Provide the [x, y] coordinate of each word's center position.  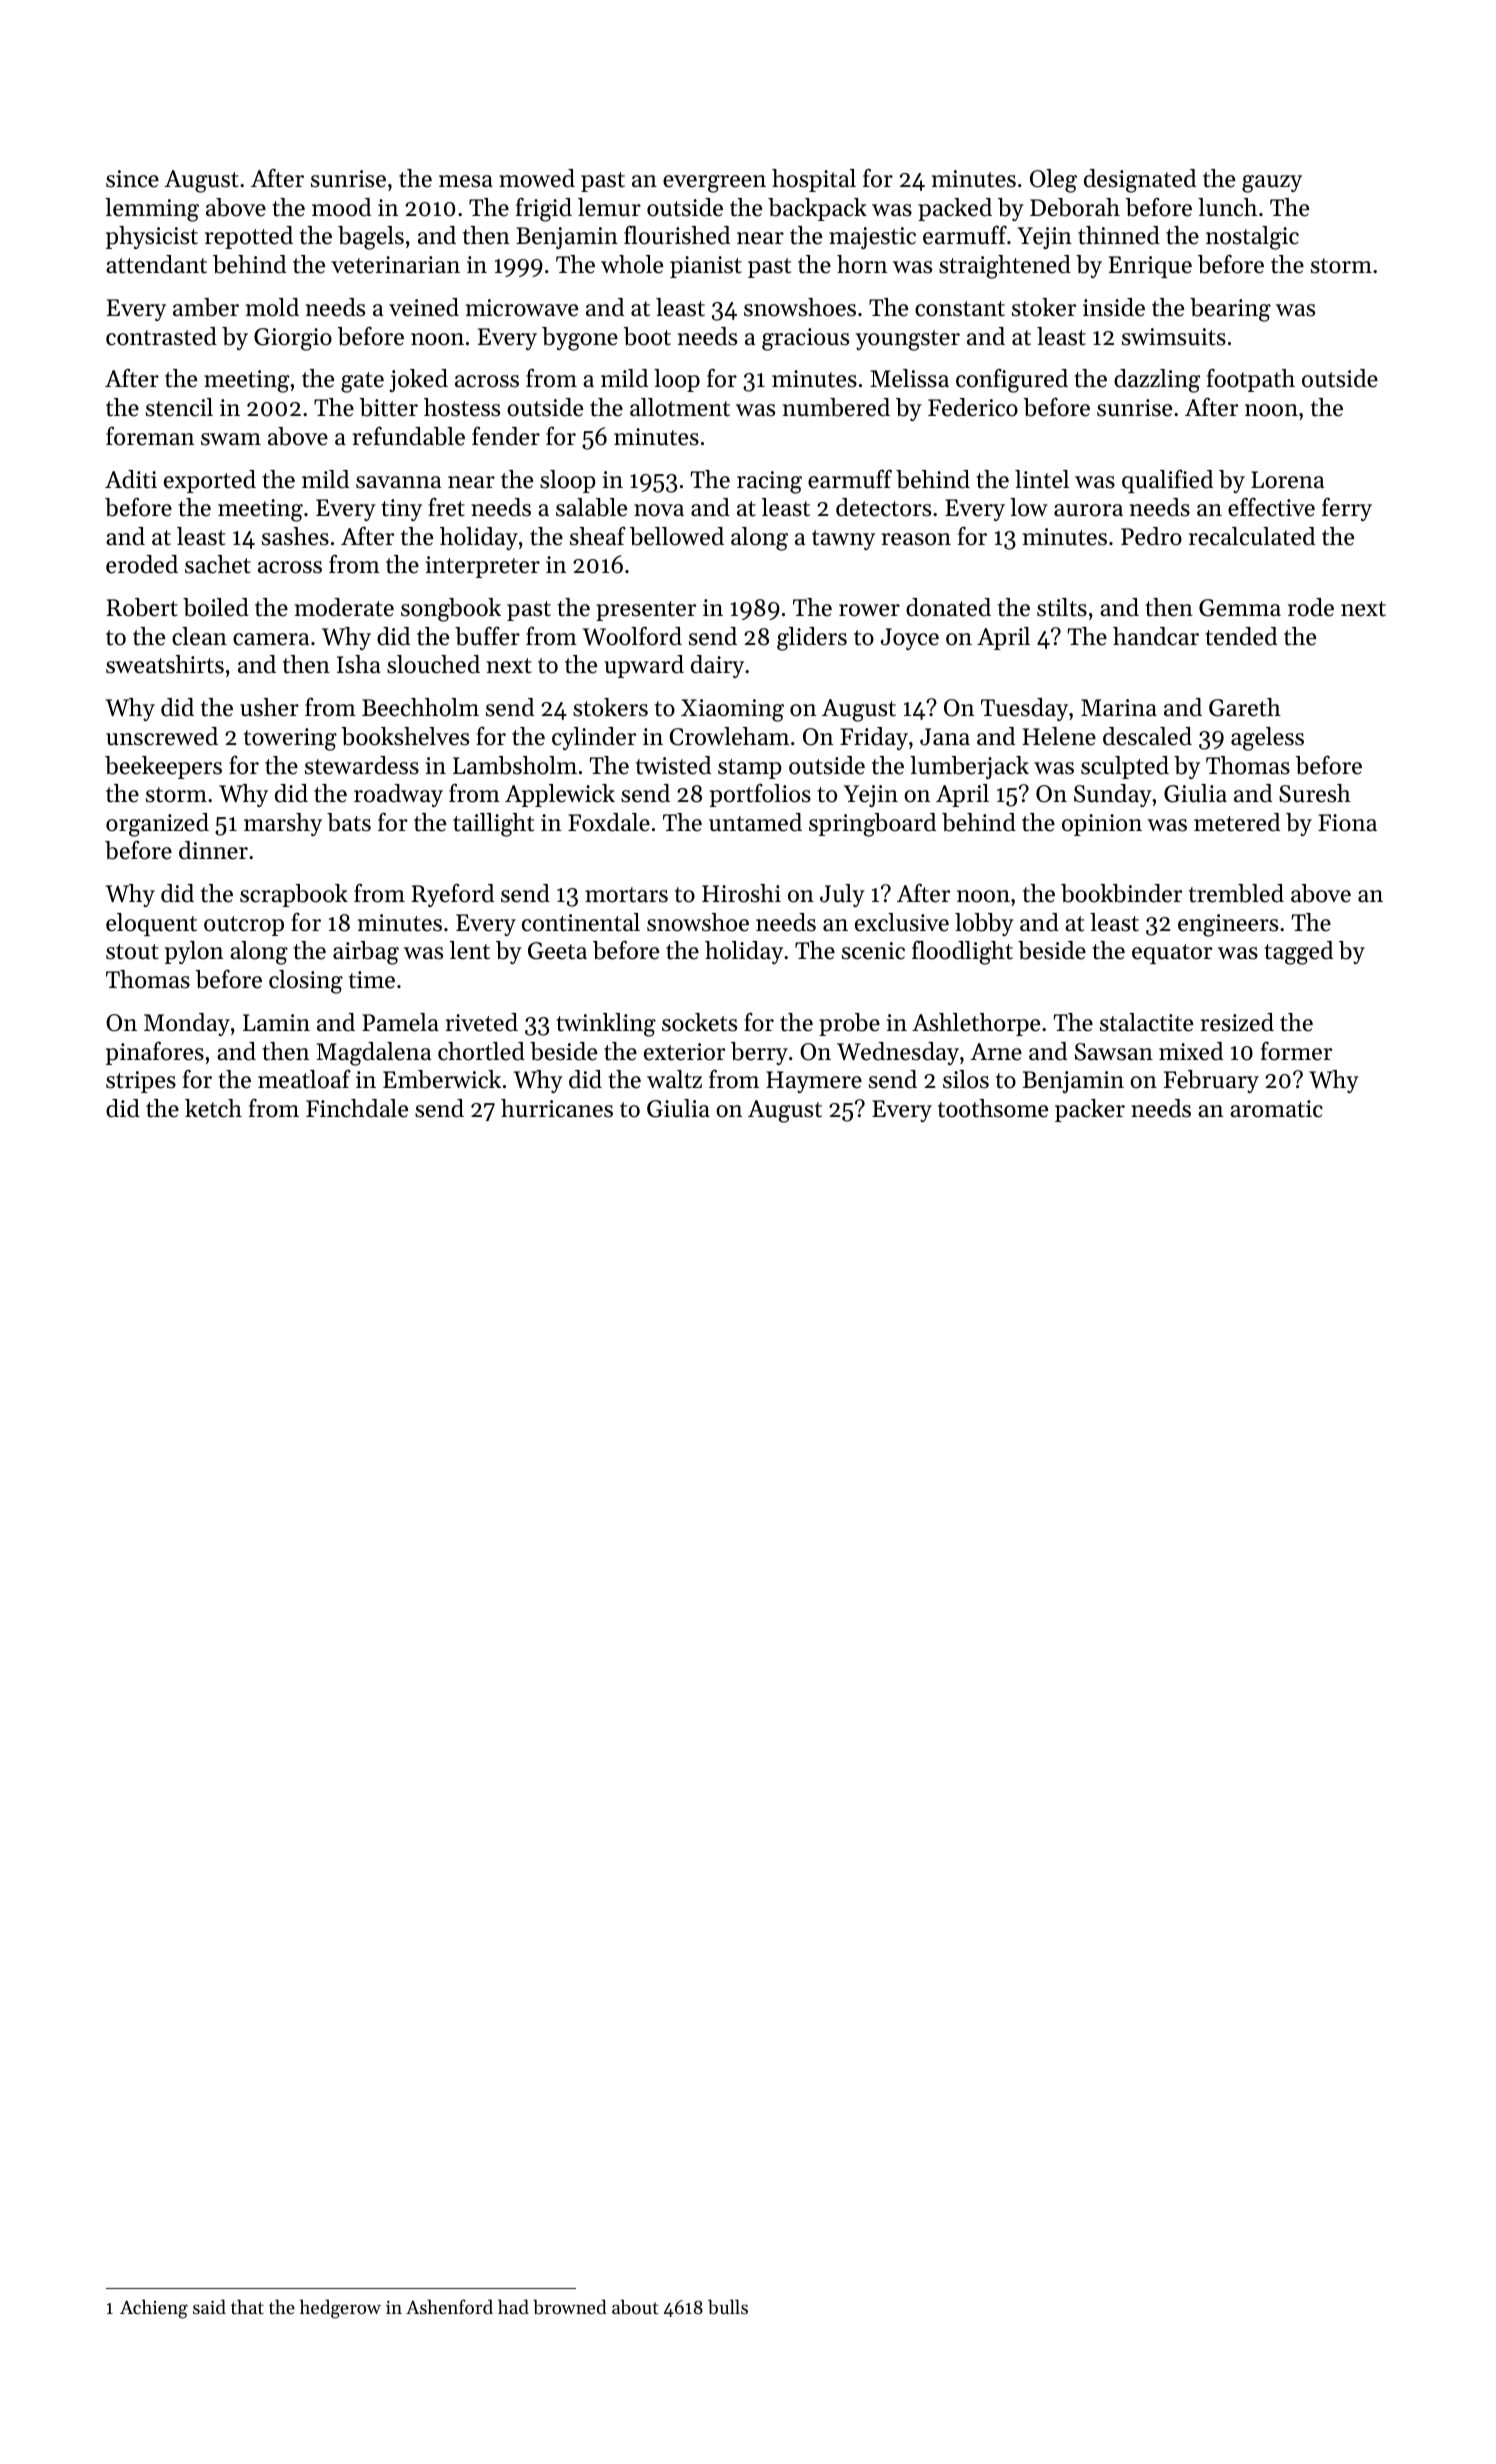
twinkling [606, 1025]
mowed [537, 178]
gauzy [1272, 184]
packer [1090, 1110]
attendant [156, 264]
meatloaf [304, 1079]
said [209, 2306]
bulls [728, 2307]
